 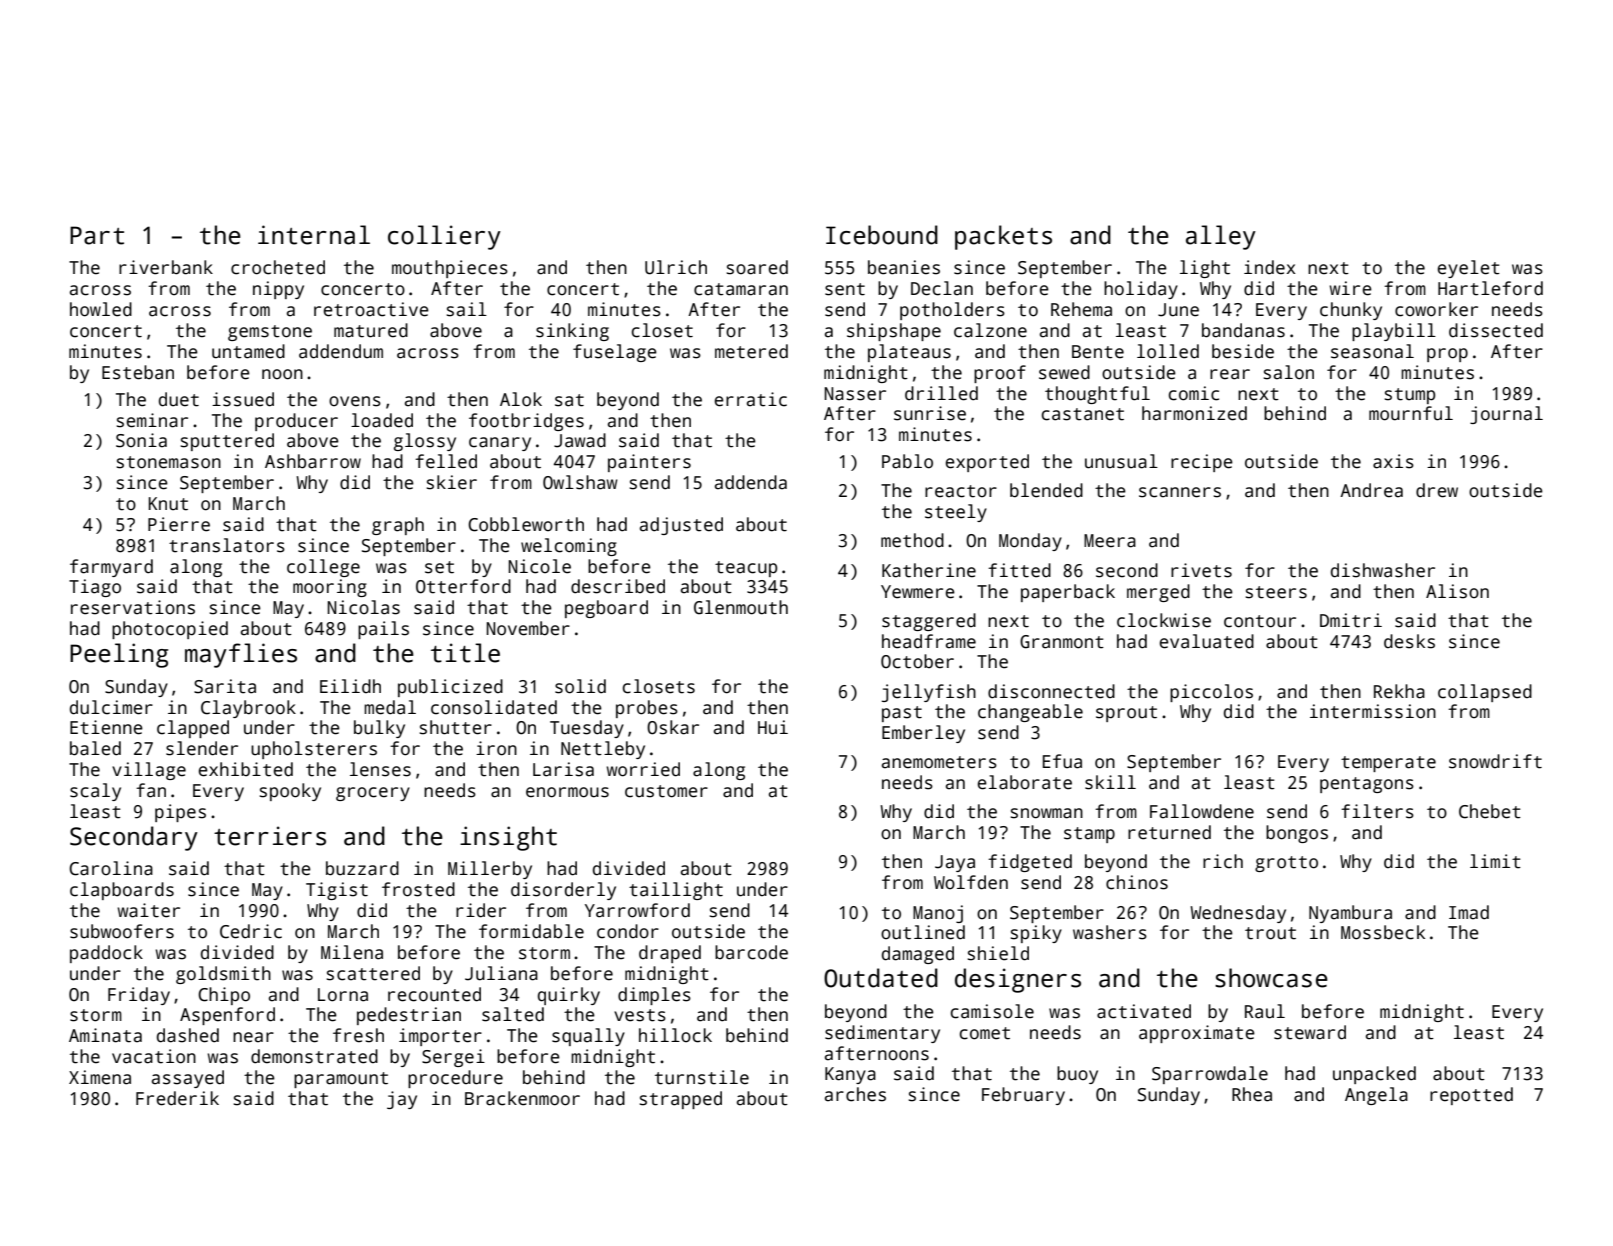 I want to click on Cobbleworth, so click(x=526, y=524).
